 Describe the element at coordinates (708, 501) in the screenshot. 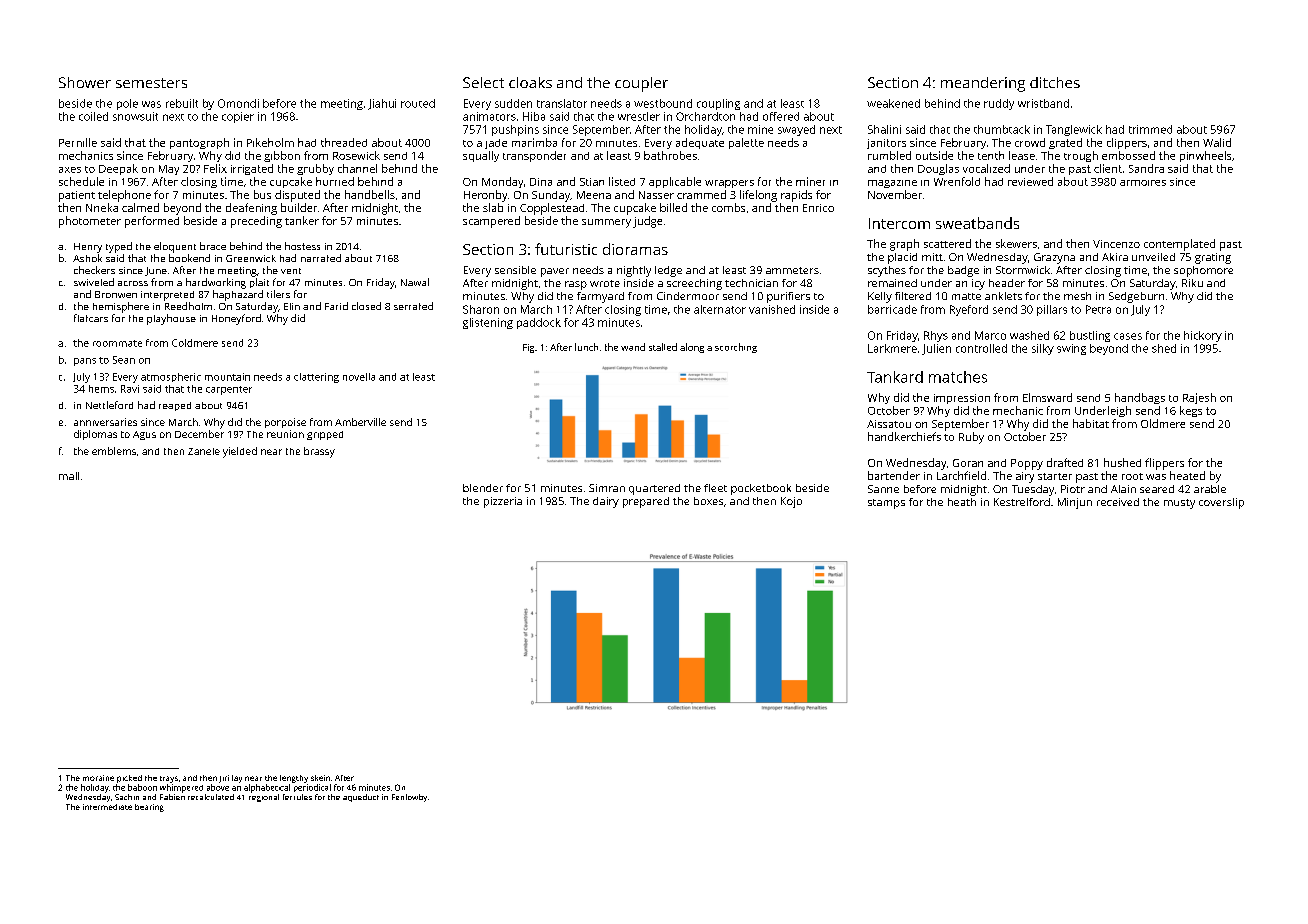

I see `boxes` at that location.
